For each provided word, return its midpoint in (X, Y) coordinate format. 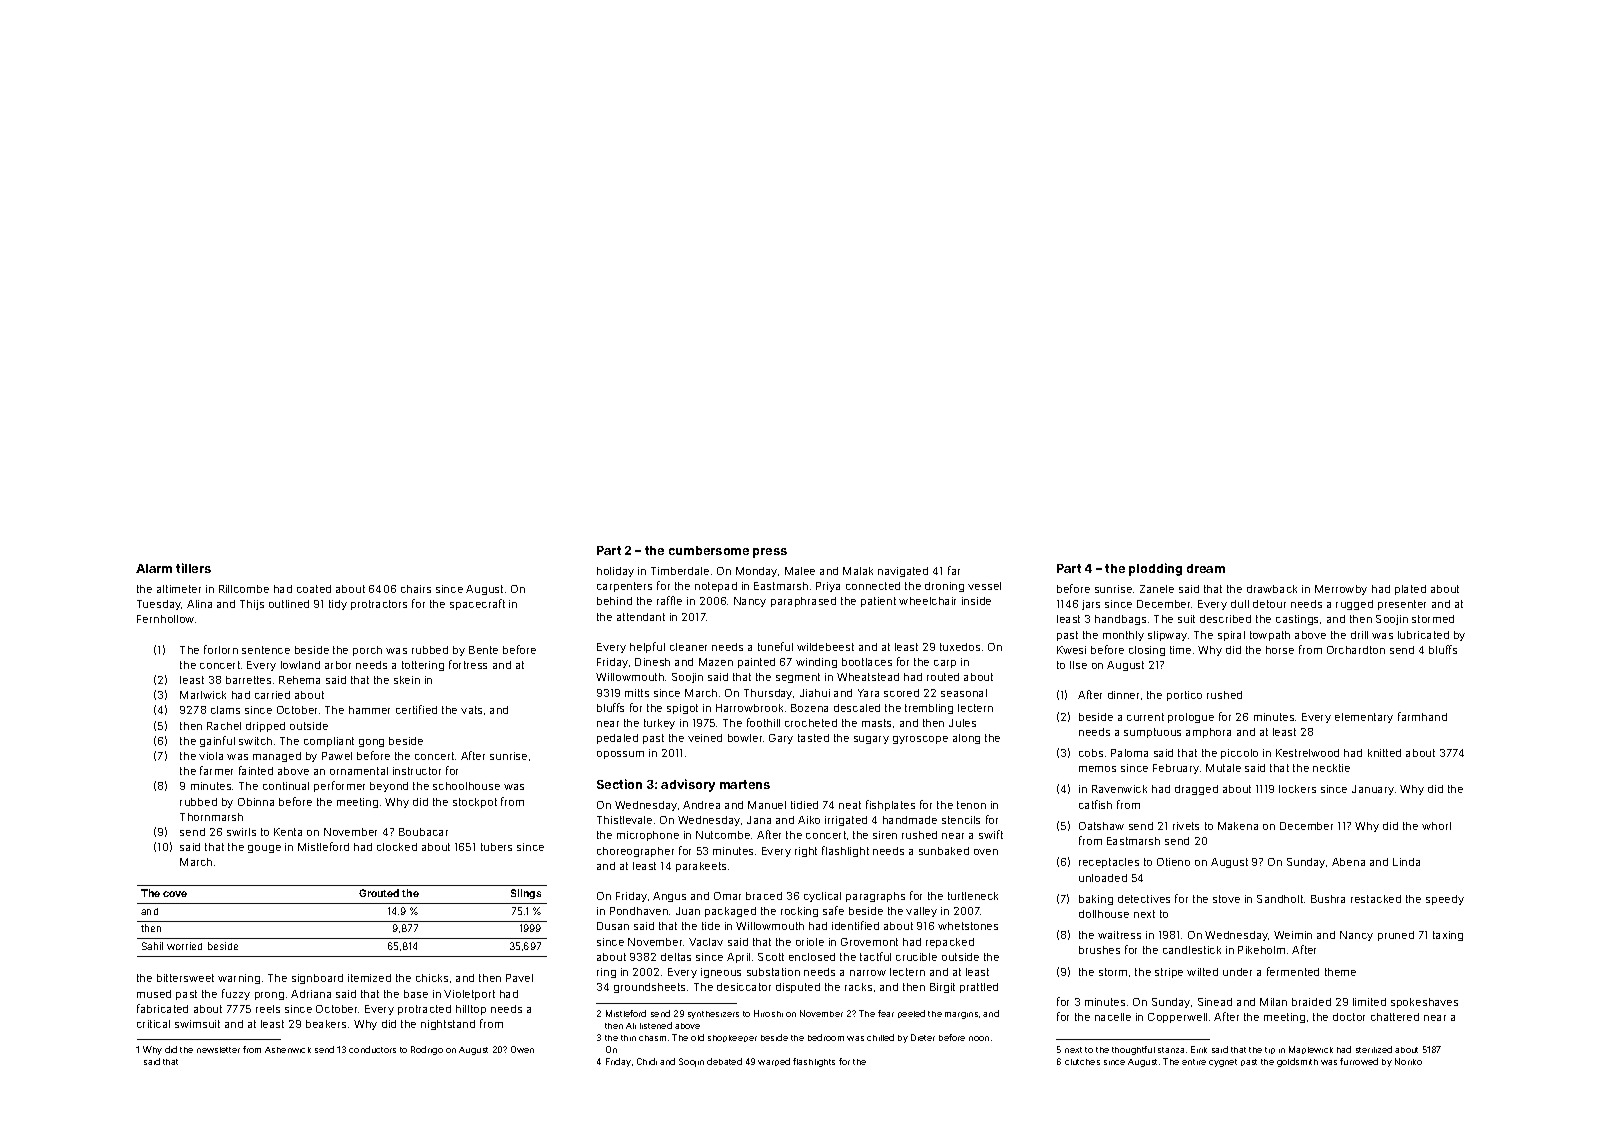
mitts (637, 693)
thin (628, 1038)
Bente (483, 650)
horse (1280, 650)
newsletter (218, 1050)
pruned (1396, 936)
